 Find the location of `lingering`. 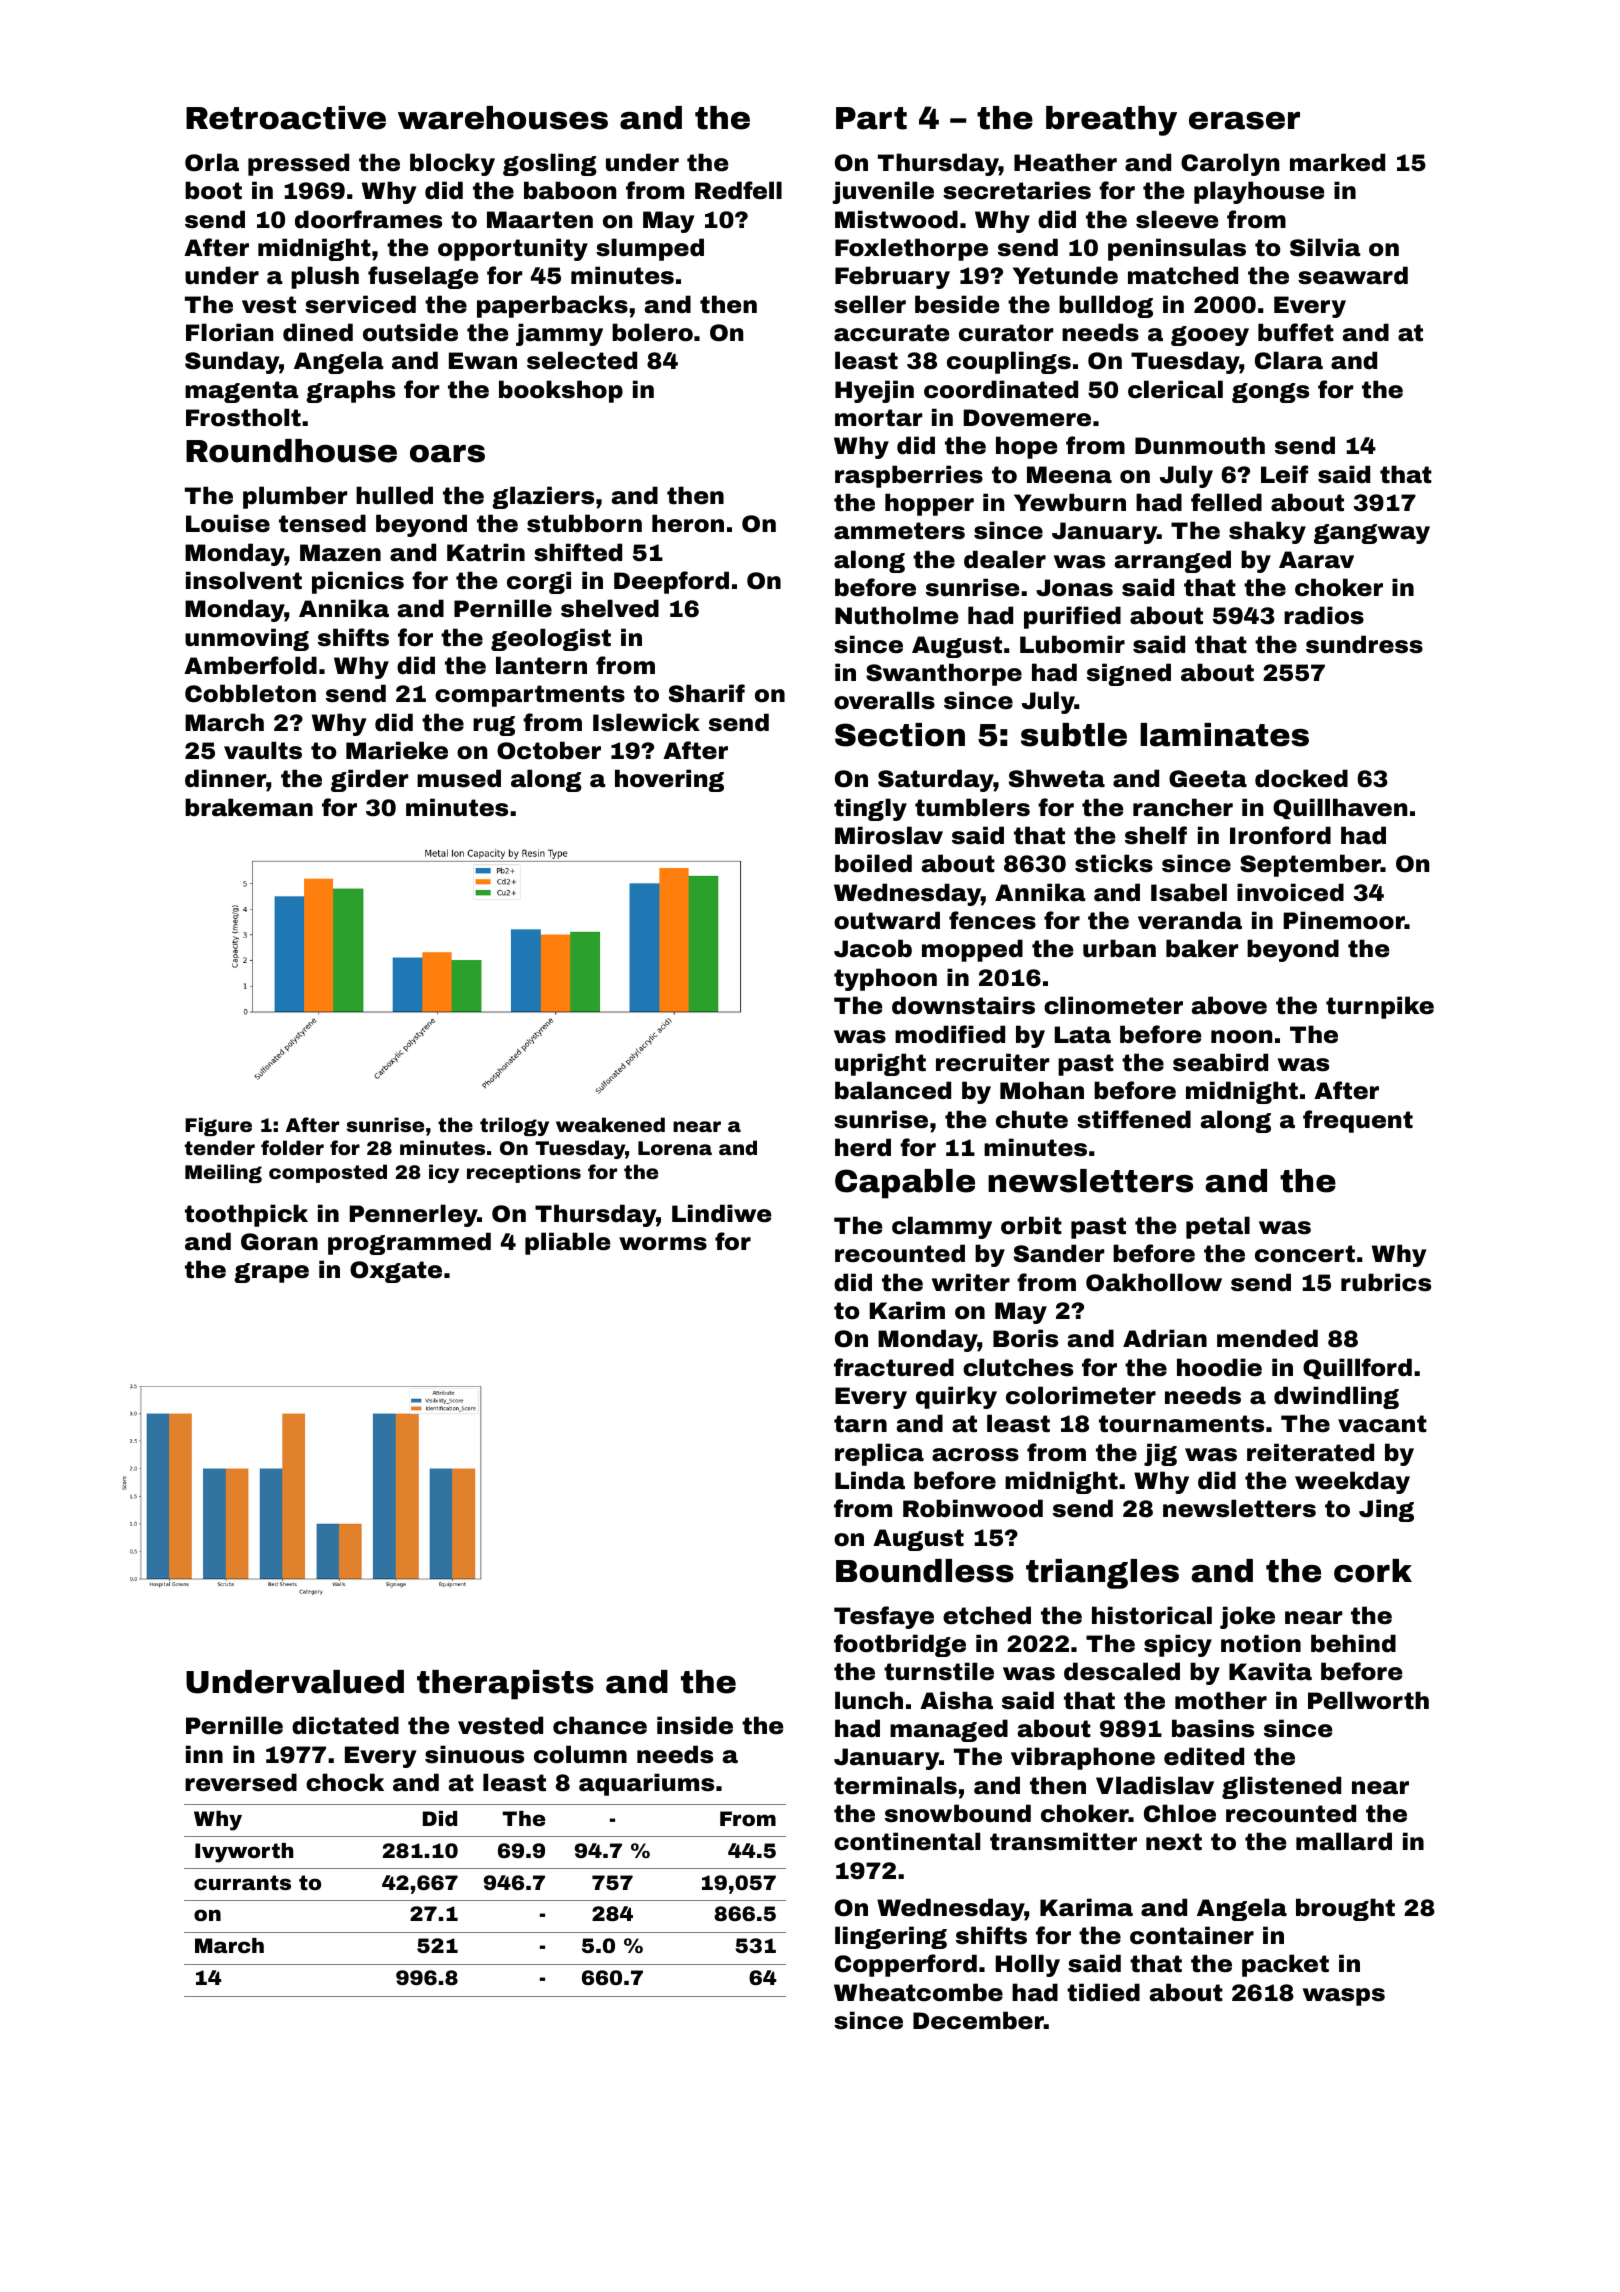

lingering is located at coordinates (891, 1937).
